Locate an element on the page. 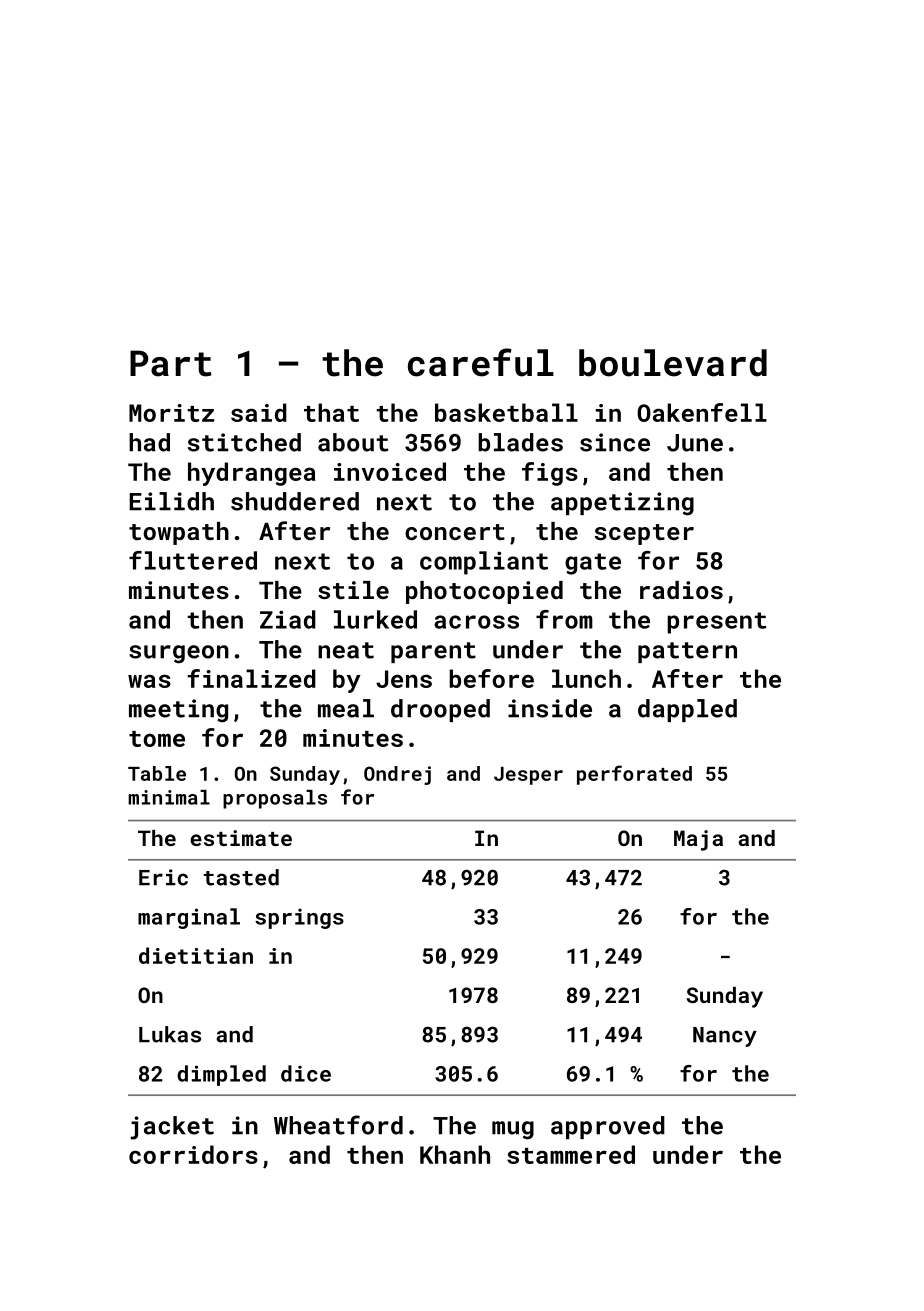 The image size is (924, 1311). boulevard is located at coordinates (673, 363).
